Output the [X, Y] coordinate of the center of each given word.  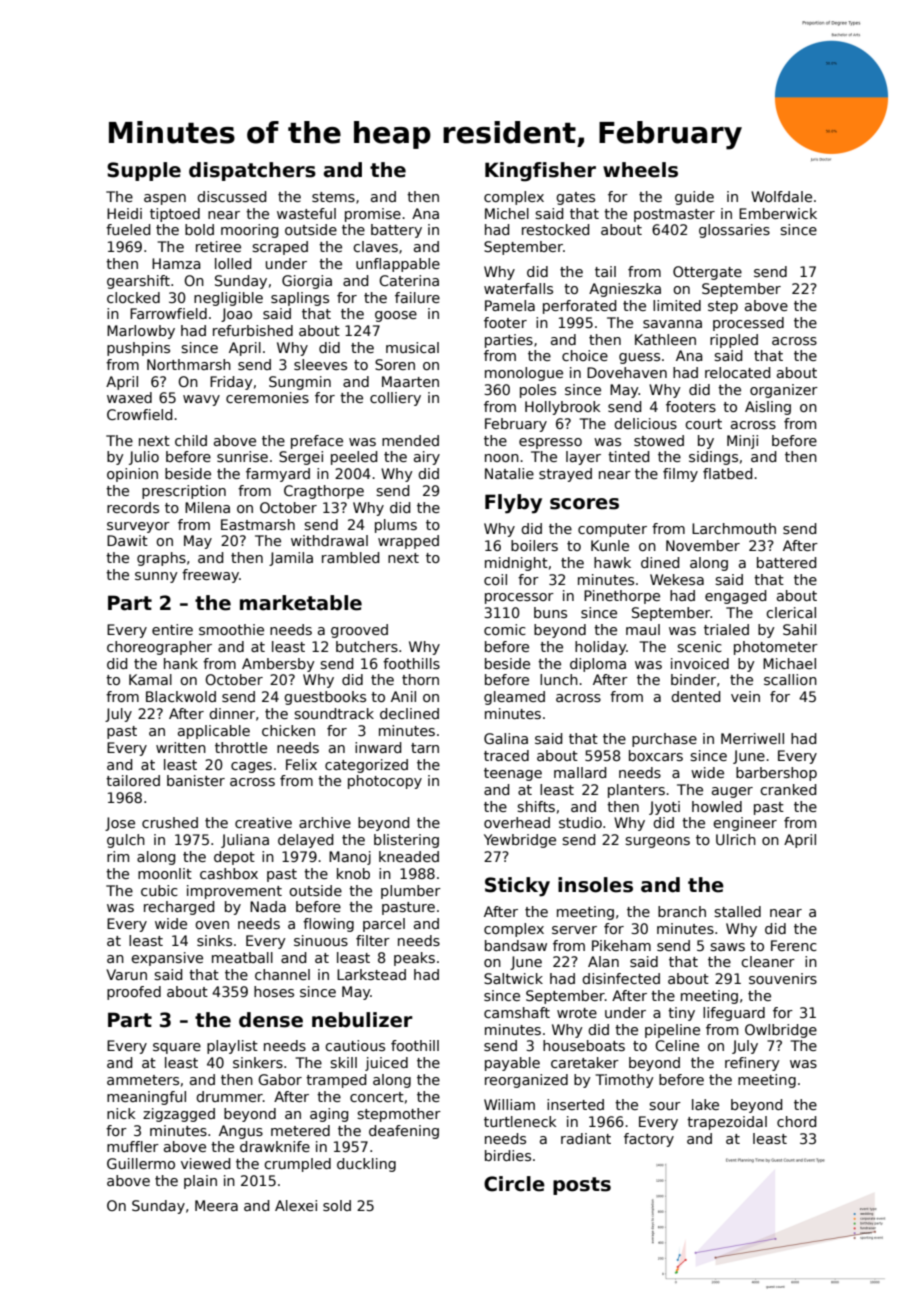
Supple [144, 171]
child [191, 440]
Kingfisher [540, 172]
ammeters [143, 1080]
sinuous [321, 940]
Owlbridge [781, 1031]
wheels [640, 170]
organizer [784, 391]
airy [427, 458]
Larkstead [371, 974]
